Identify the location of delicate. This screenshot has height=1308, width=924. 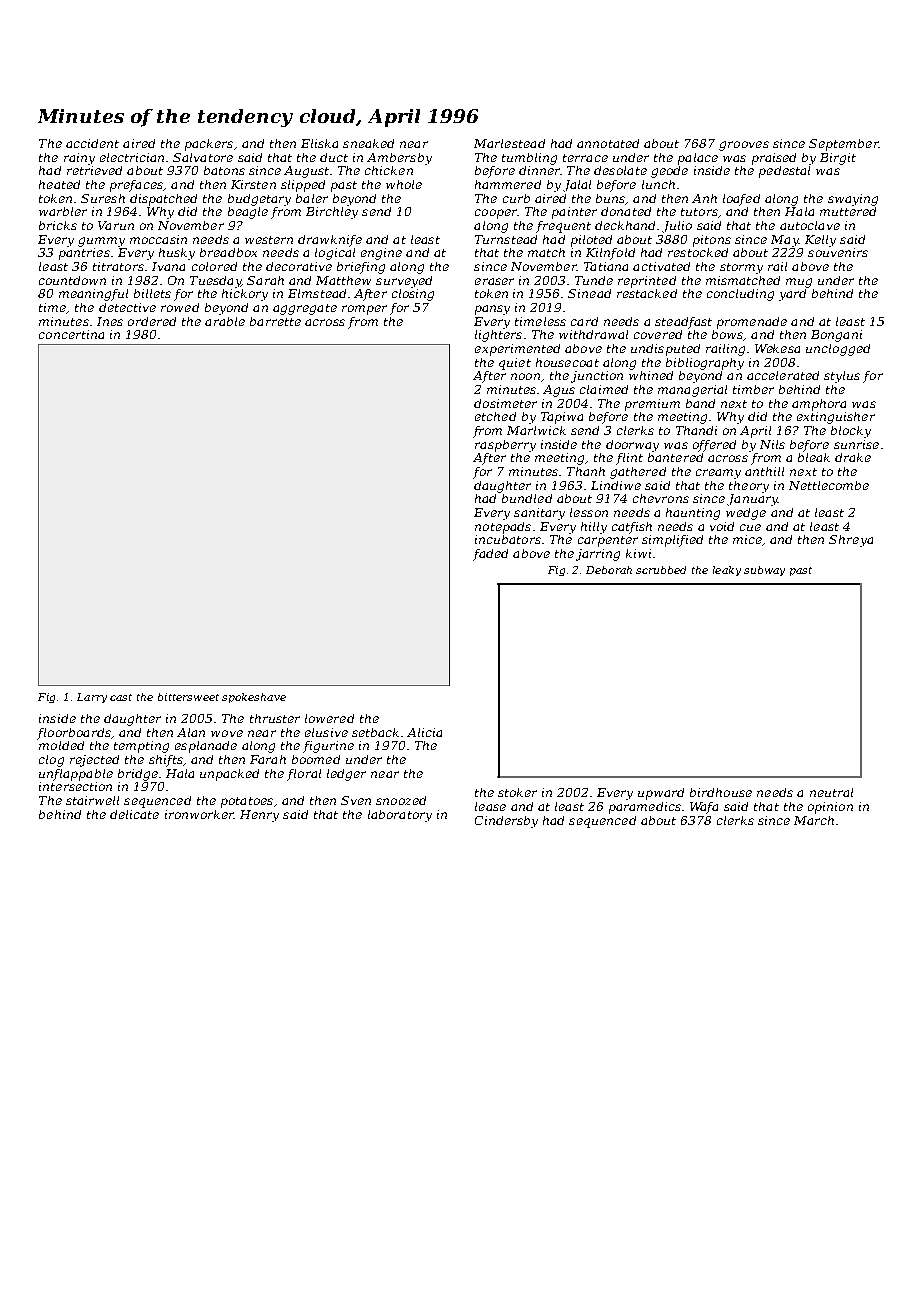
(134, 814).
